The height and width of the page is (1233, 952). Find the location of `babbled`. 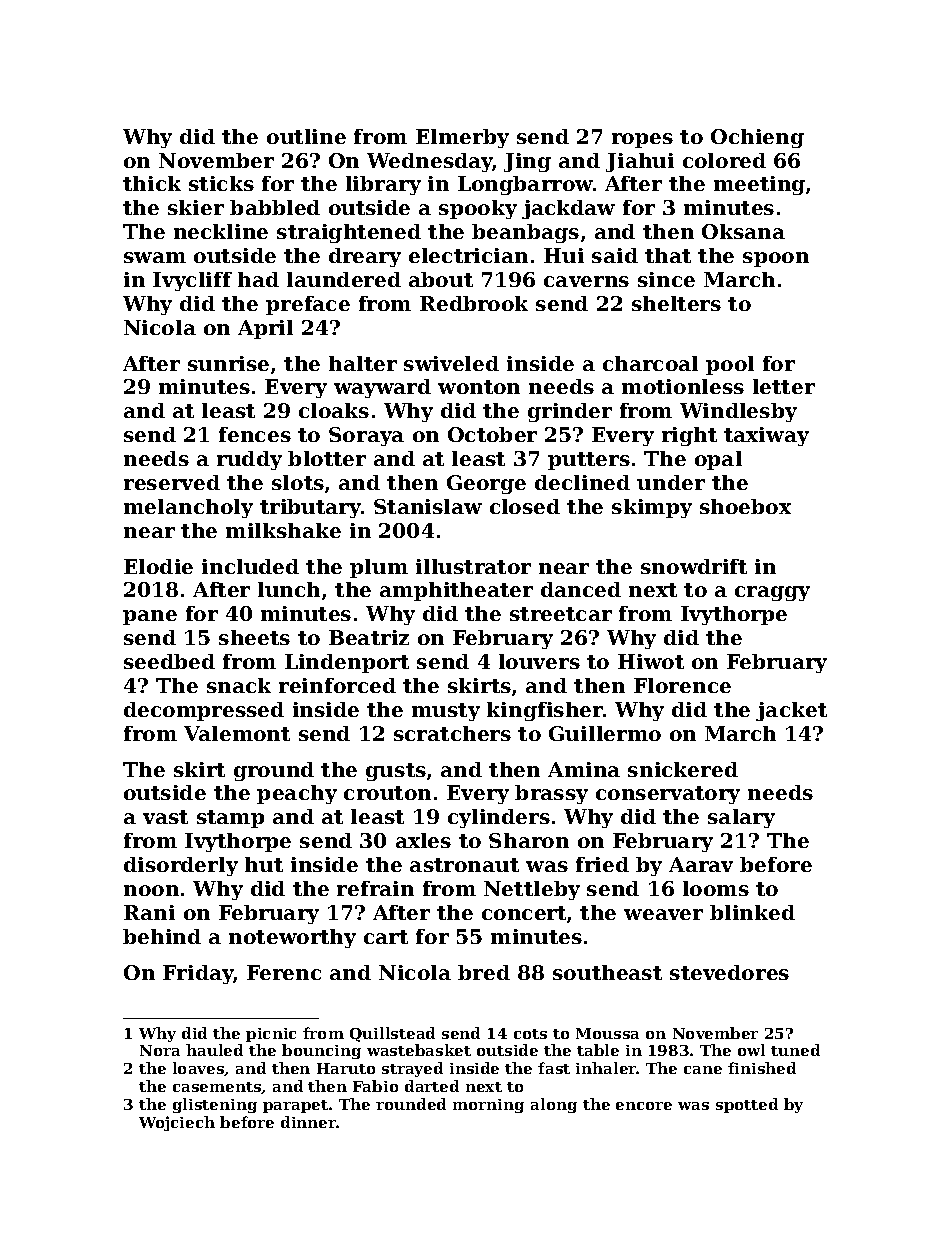

babbled is located at coordinates (275, 207).
